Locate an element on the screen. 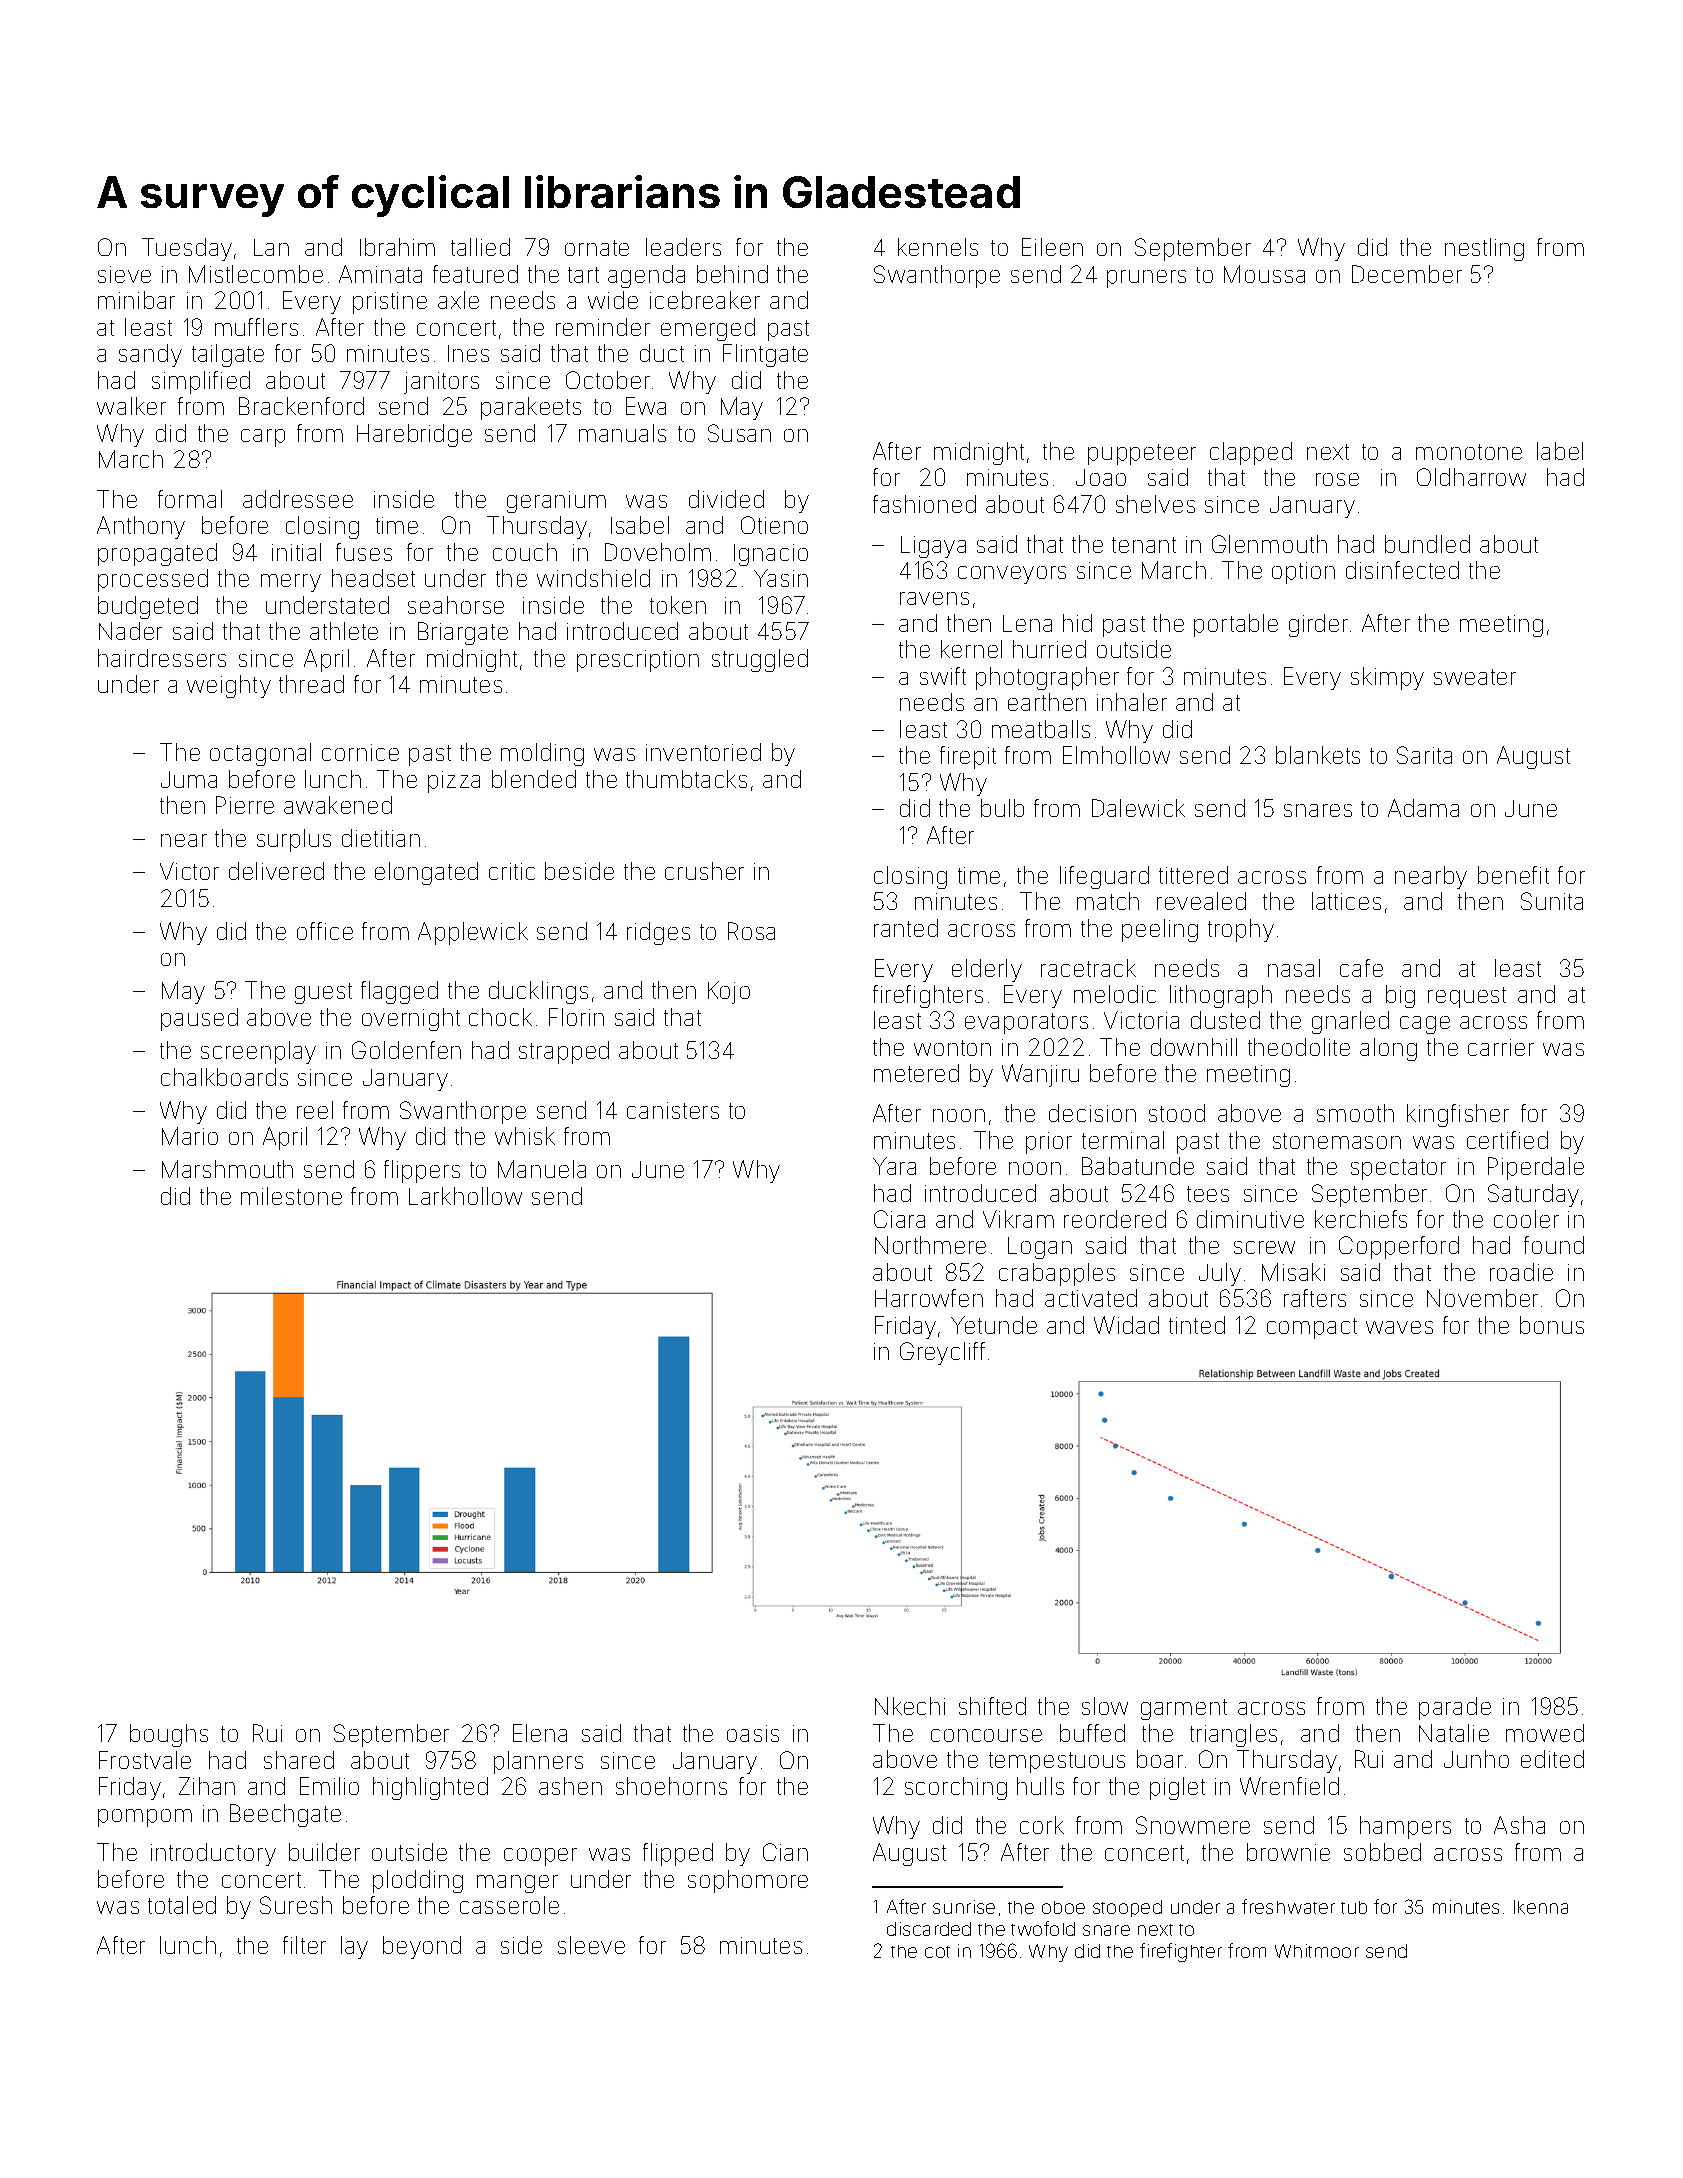  shelves is located at coordinates (1155, 504).
